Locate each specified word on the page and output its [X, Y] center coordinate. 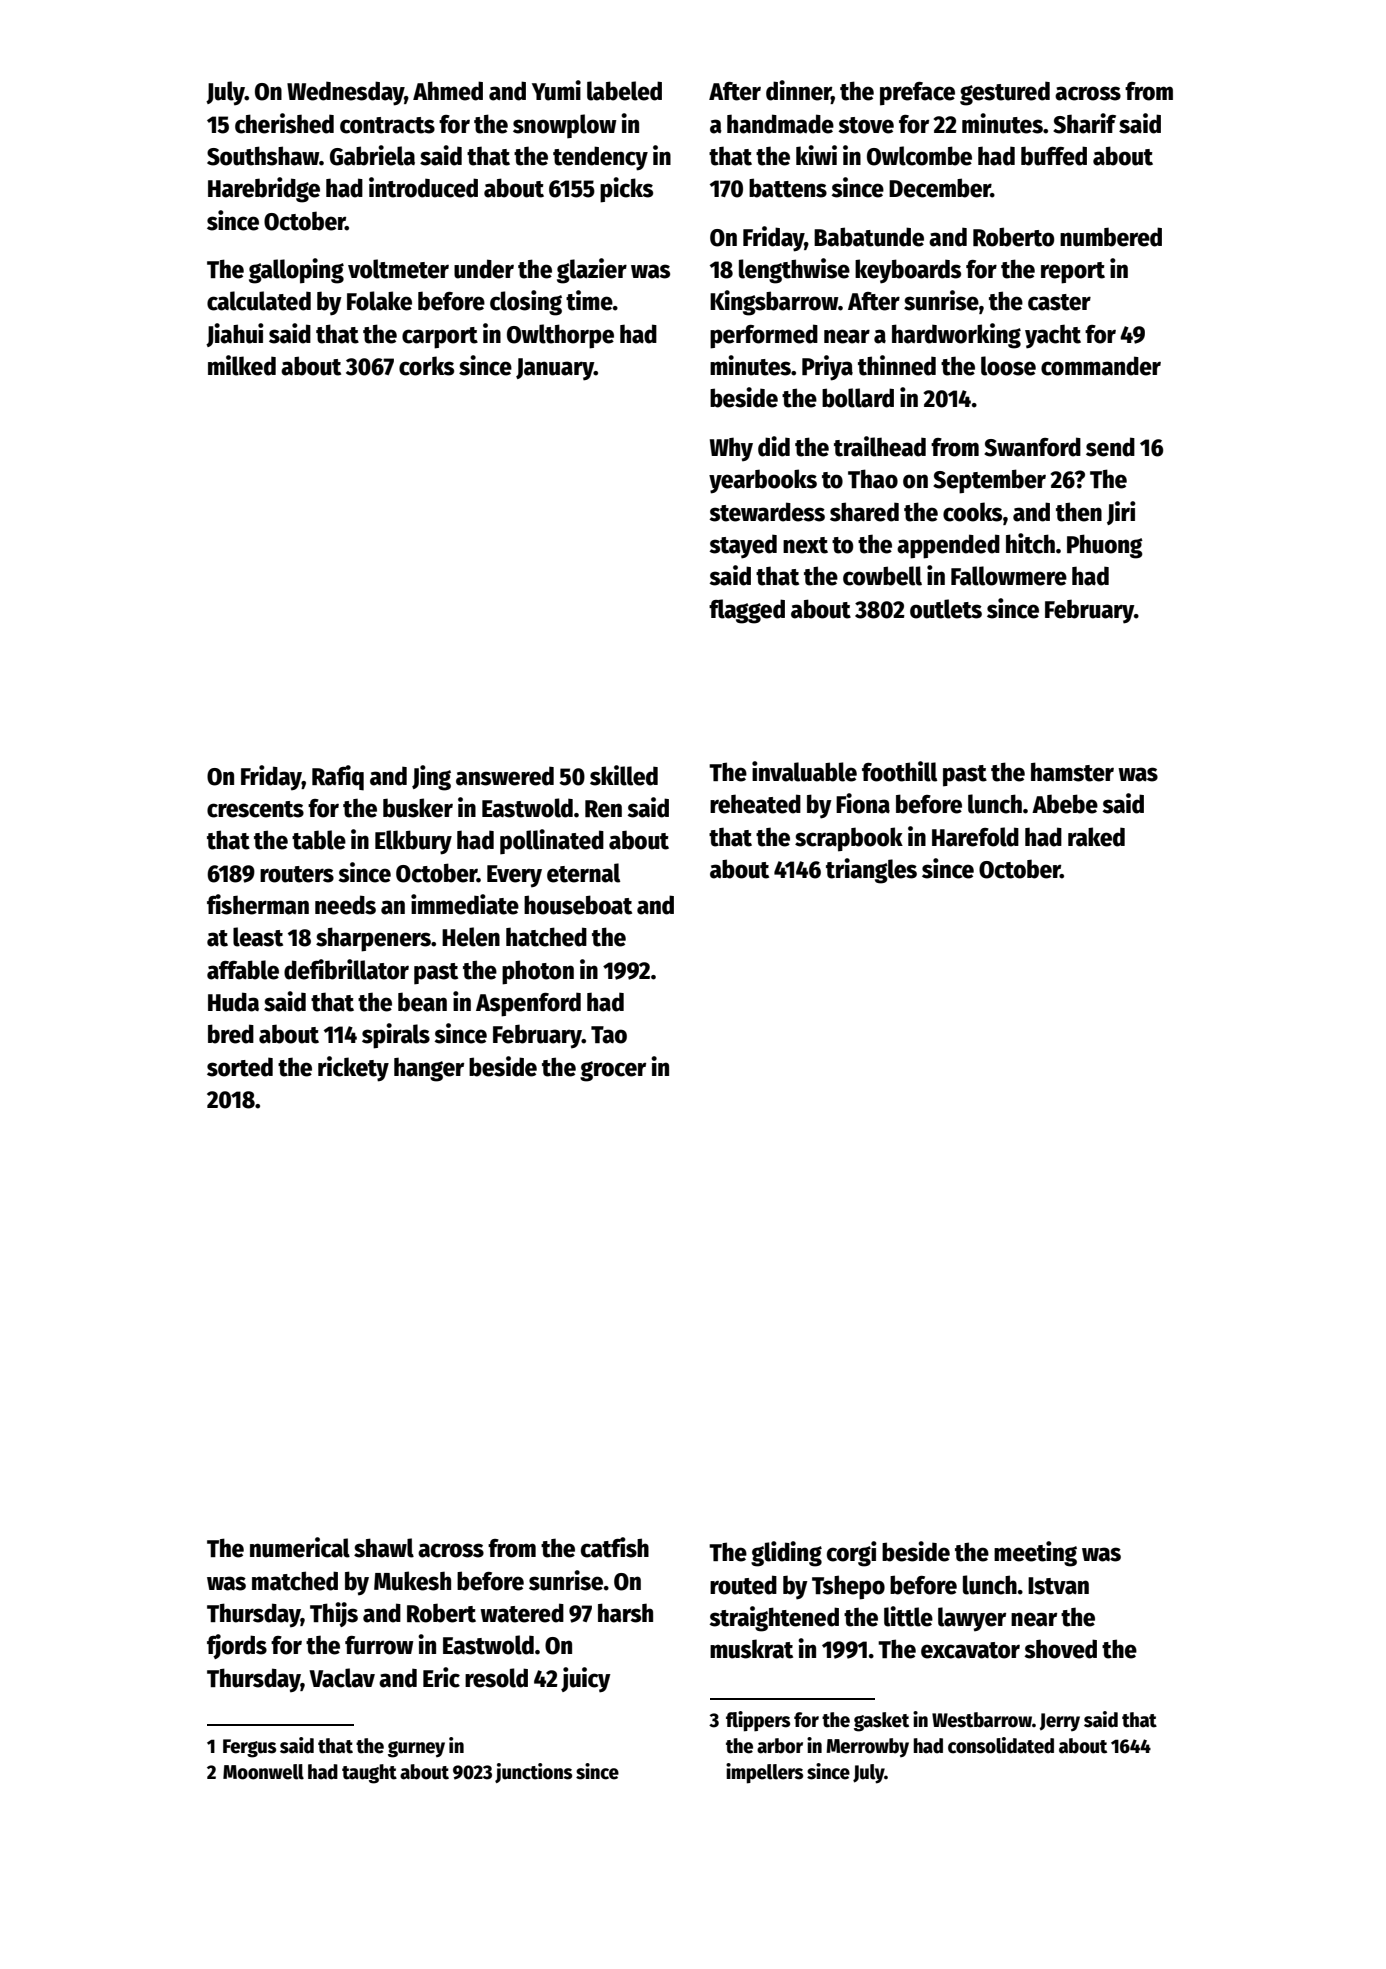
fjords [237, 1646]
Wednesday [345, 93]
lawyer [972, 1619]
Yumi [556, 90]
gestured [1005, 93]
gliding [786, 1554]
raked [1096, 837]
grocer [613, 1071]
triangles [871, 871]
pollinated [552, 842]
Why [731, 449]
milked [242, 365]
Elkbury [413, 842]
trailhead [880, 446]
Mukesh [412, 1581]
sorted [240, 1067]
